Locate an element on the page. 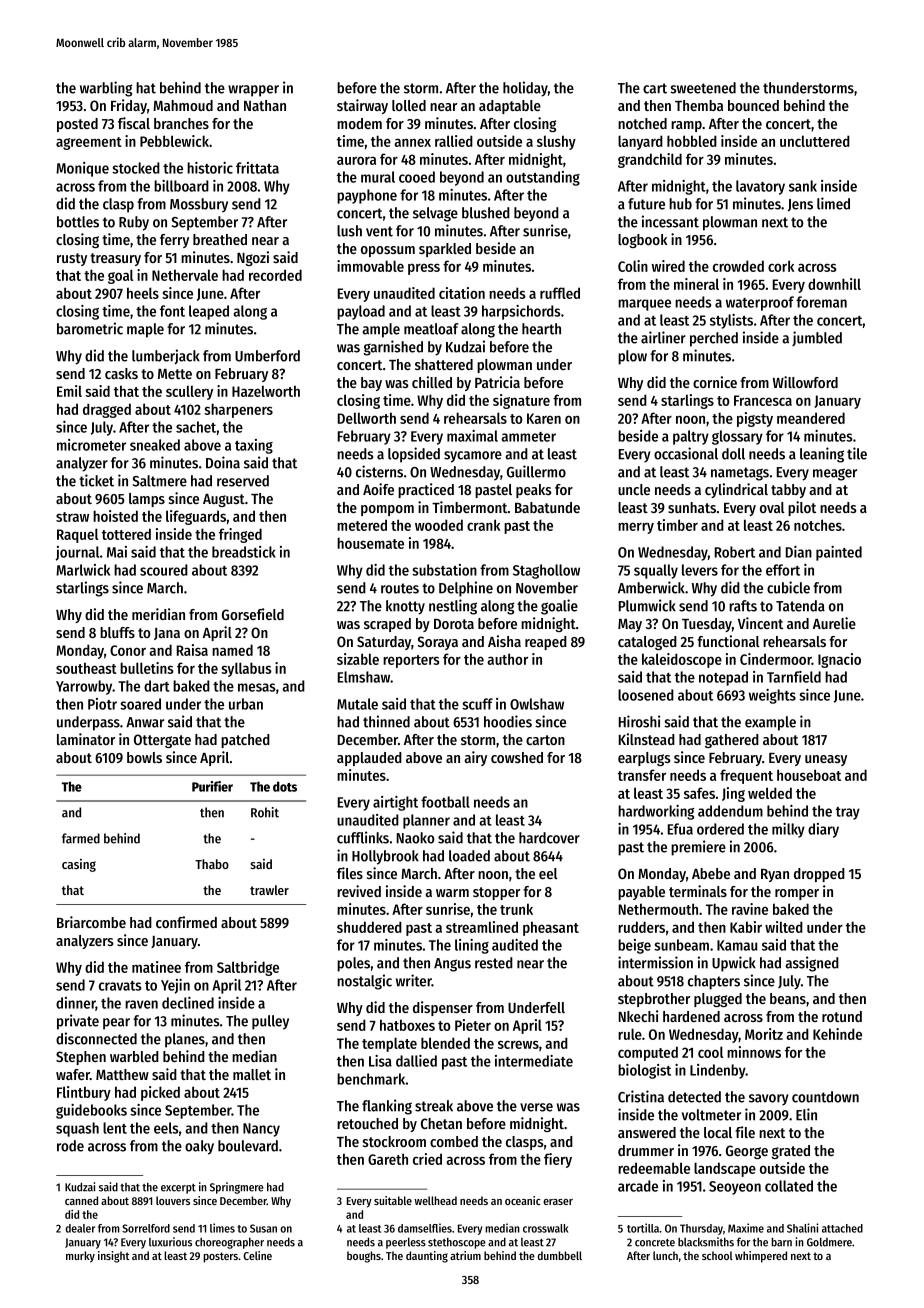  straw is located at coordinates (72, 517).
